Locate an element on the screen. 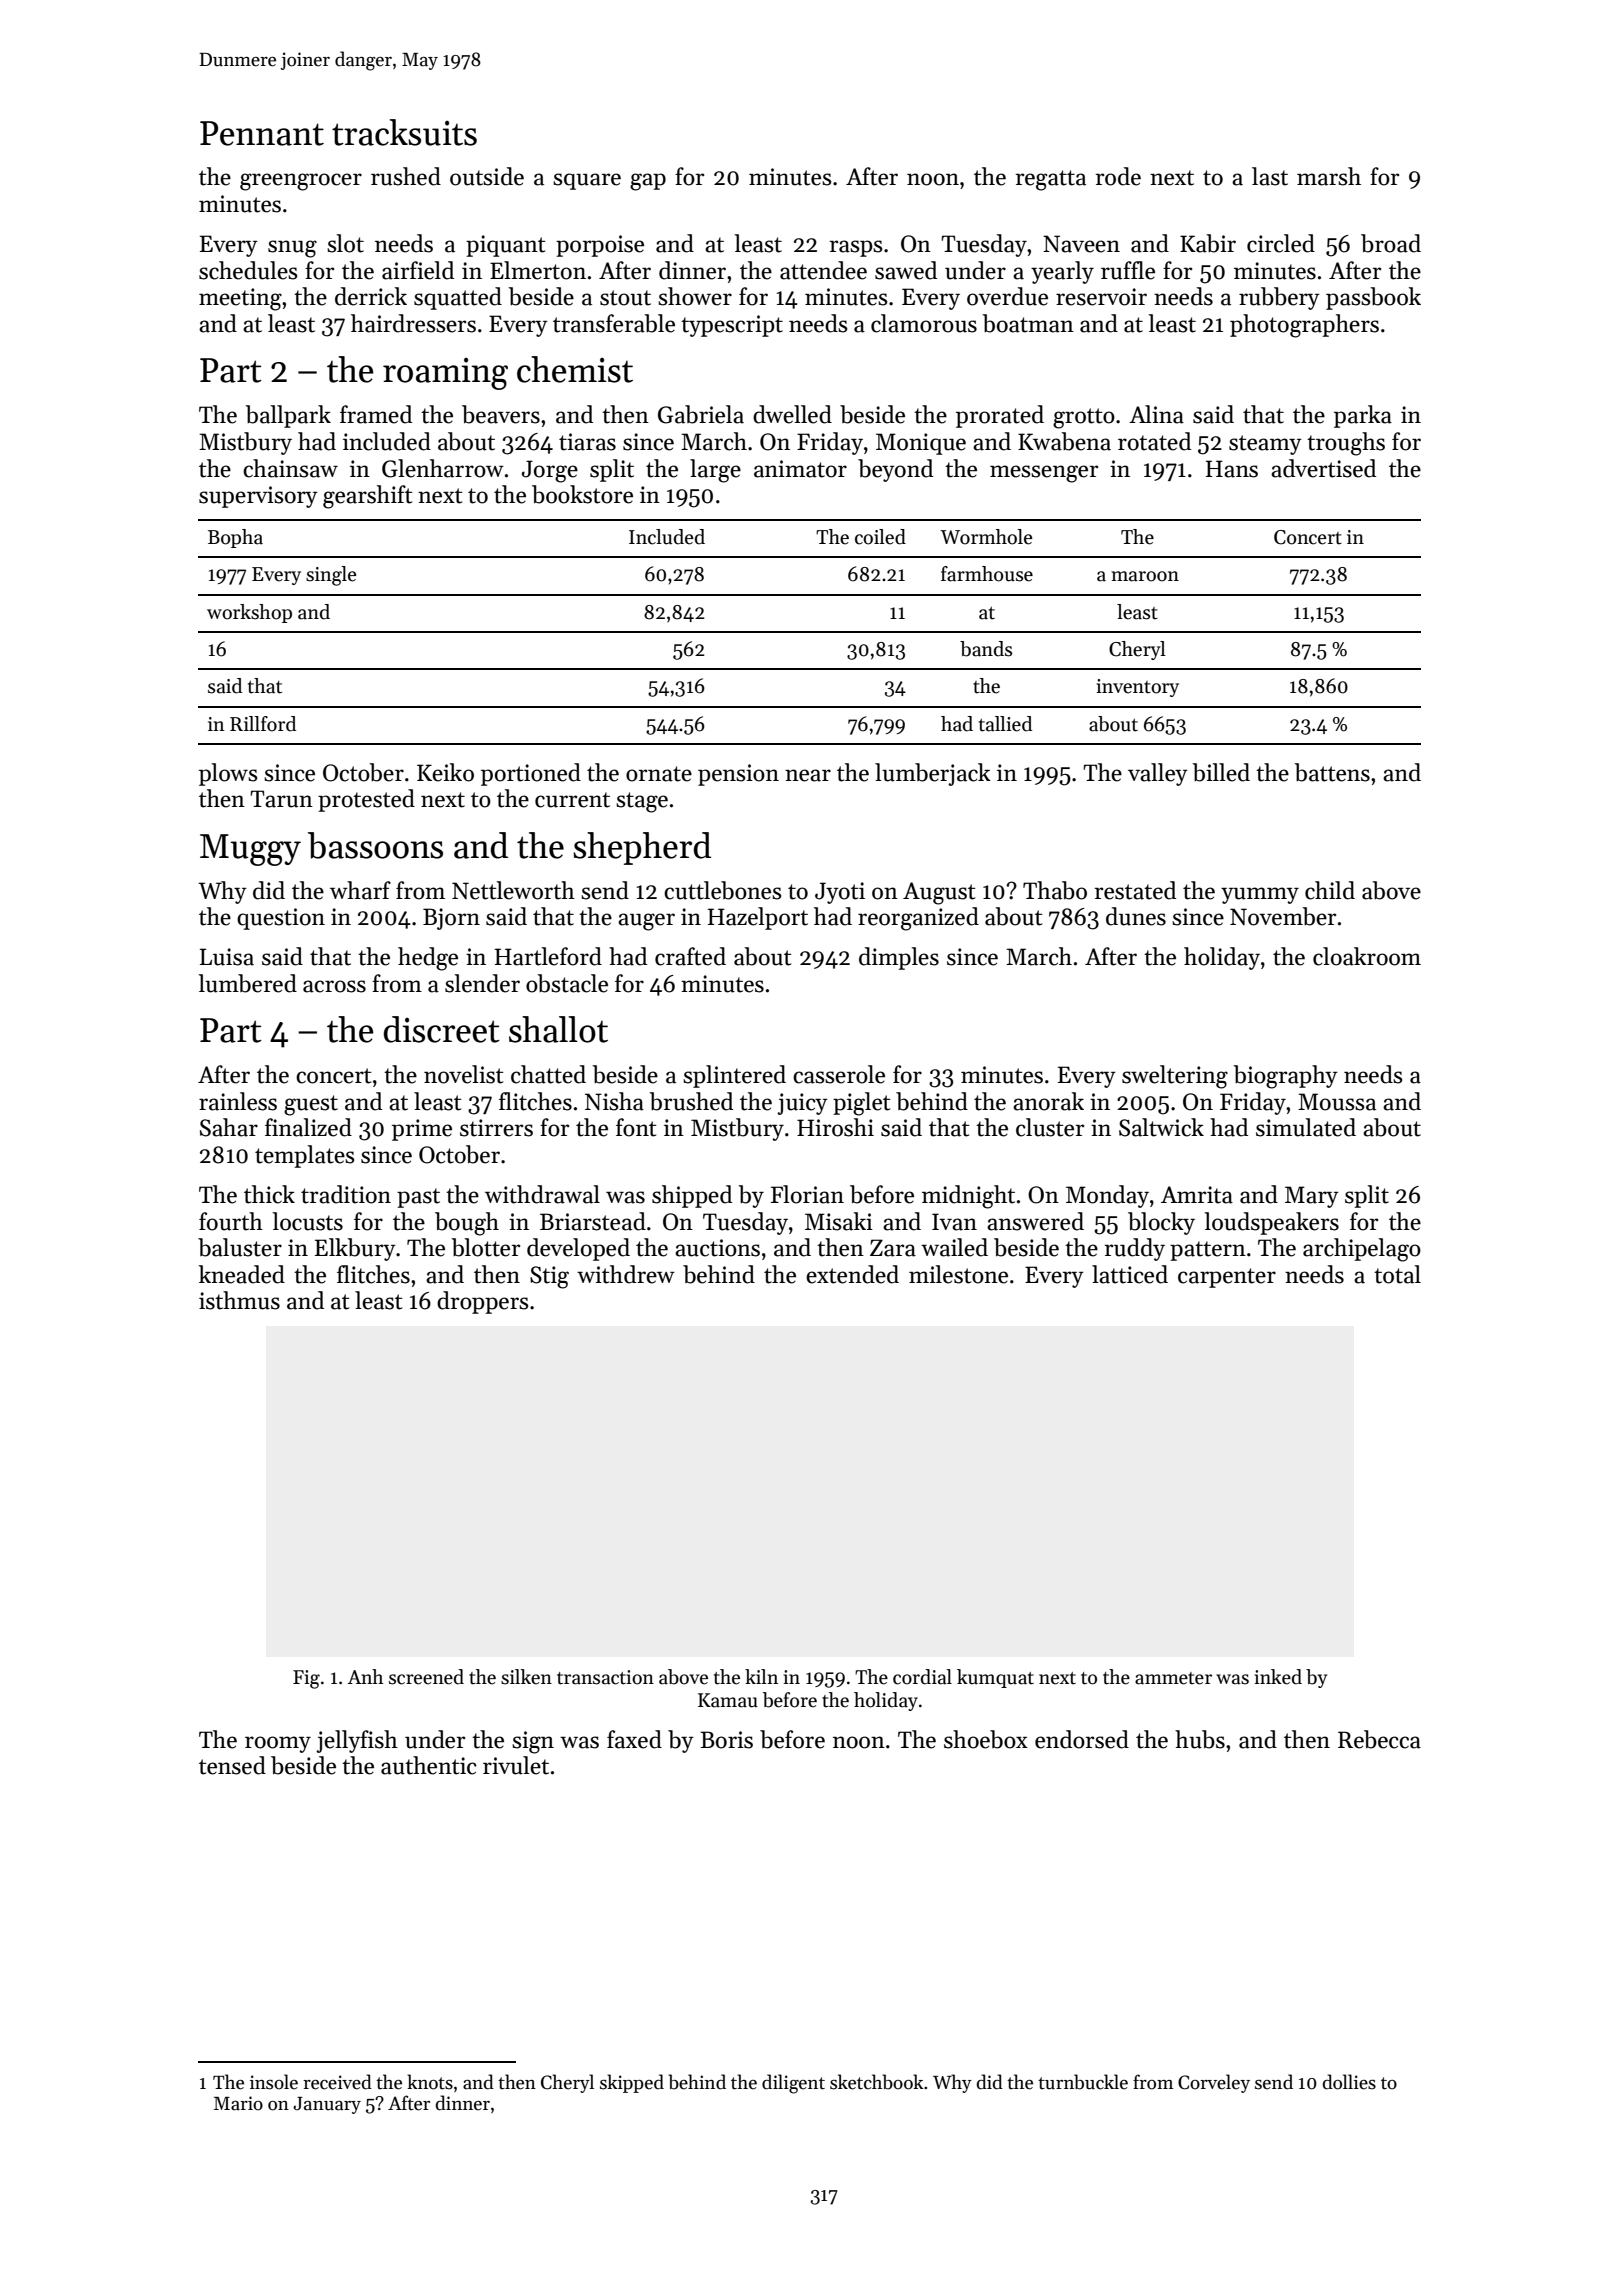  endorsed is located at coordinates (1082, 1739).
